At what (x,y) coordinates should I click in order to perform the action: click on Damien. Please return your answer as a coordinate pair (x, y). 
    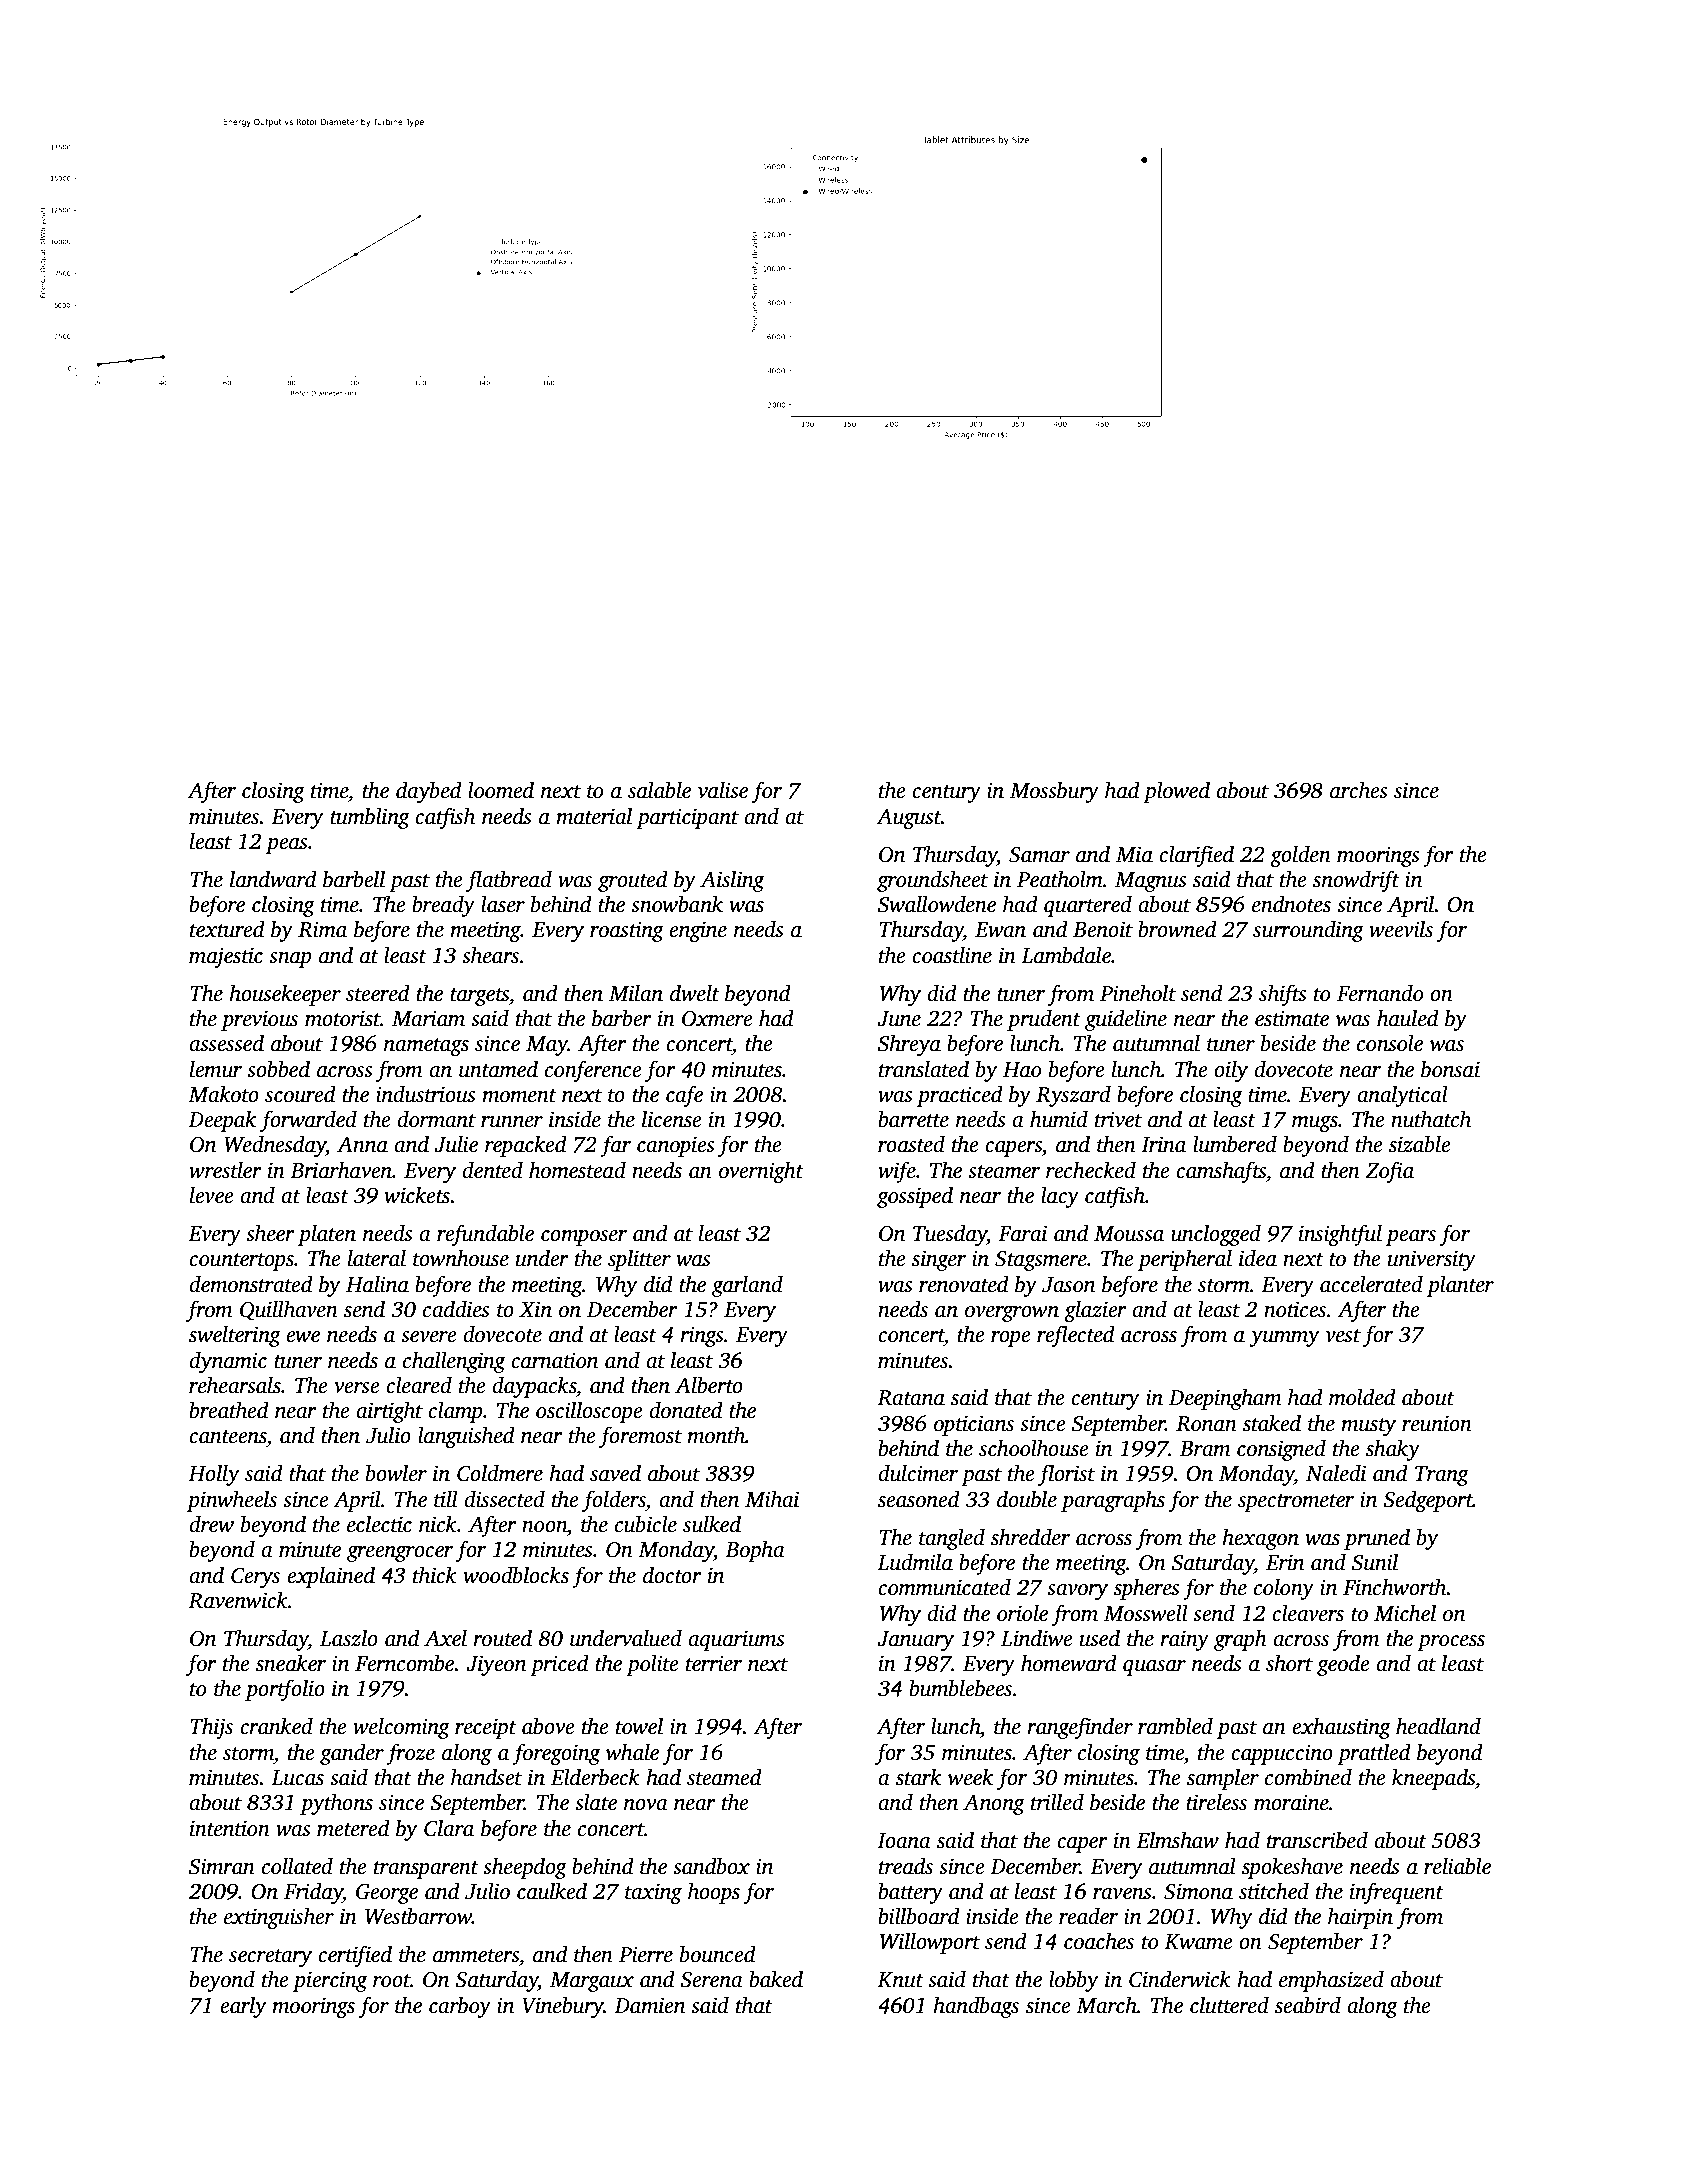
    Looking at the image, I should click on (649, 2005).
